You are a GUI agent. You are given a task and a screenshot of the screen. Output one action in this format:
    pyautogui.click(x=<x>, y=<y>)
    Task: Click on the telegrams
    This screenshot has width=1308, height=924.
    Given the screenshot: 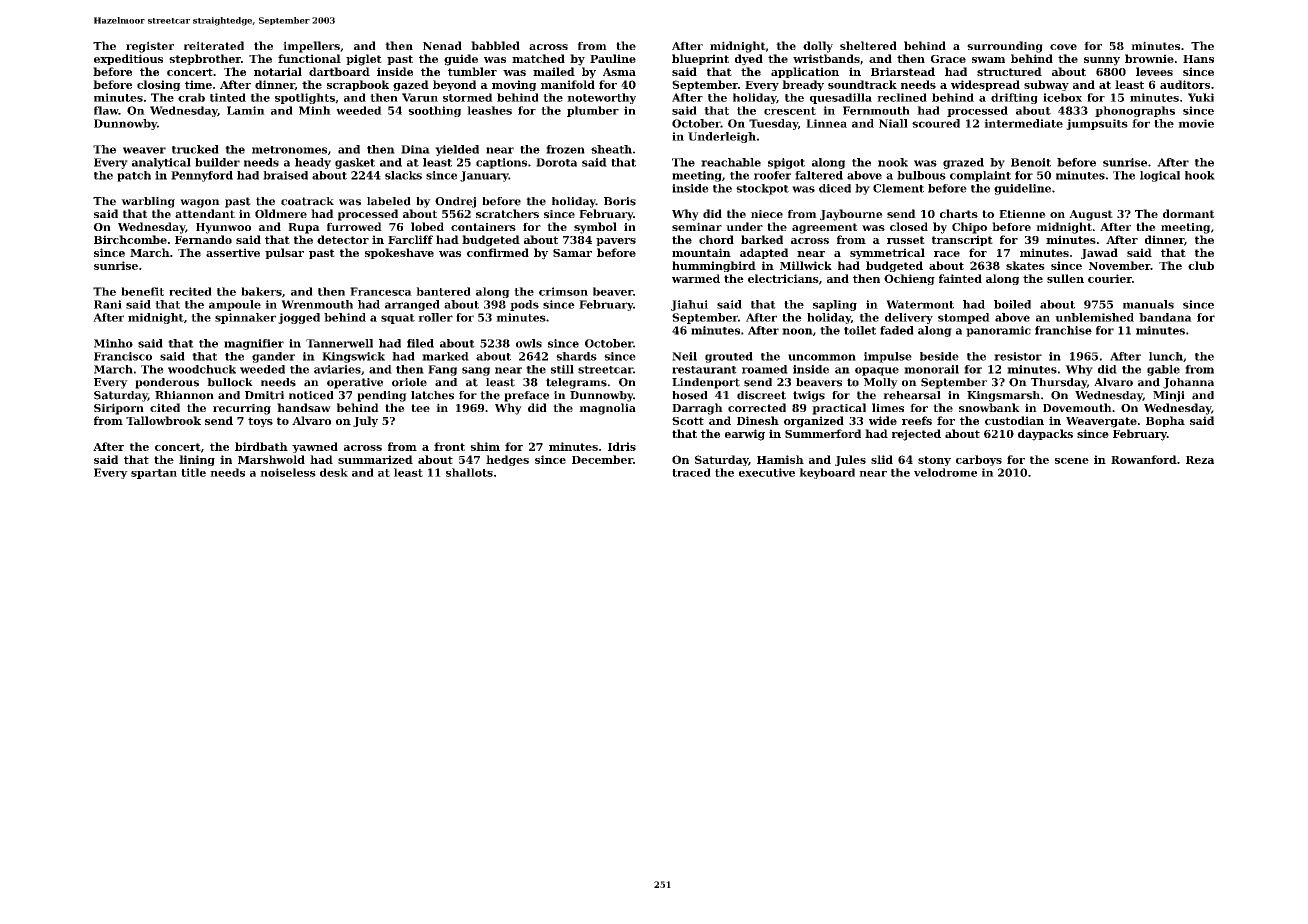 What is the action you would take?
    pyautogui.click(x=576, y=383)
